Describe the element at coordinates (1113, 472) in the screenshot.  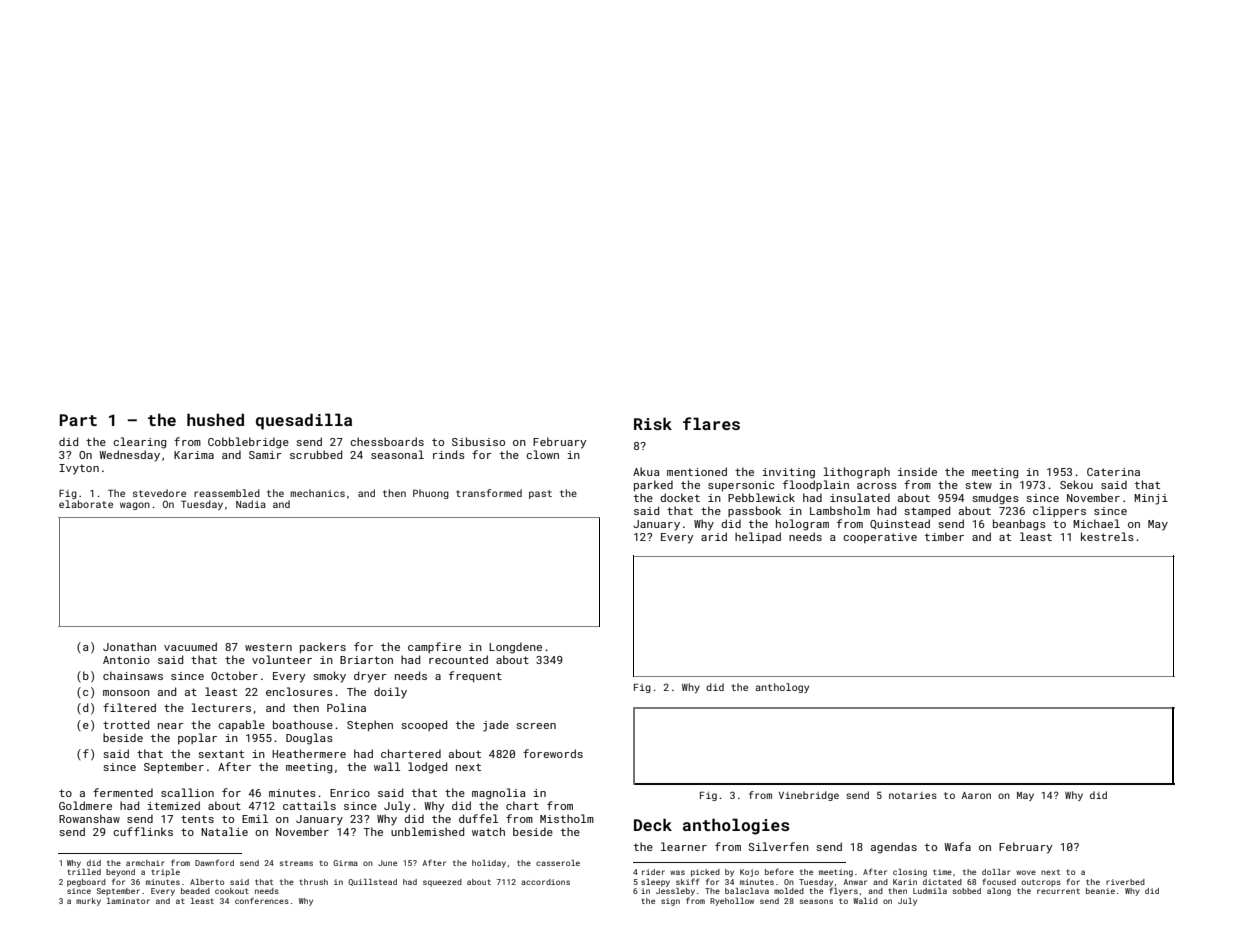
I see `Caterina` at that location.
